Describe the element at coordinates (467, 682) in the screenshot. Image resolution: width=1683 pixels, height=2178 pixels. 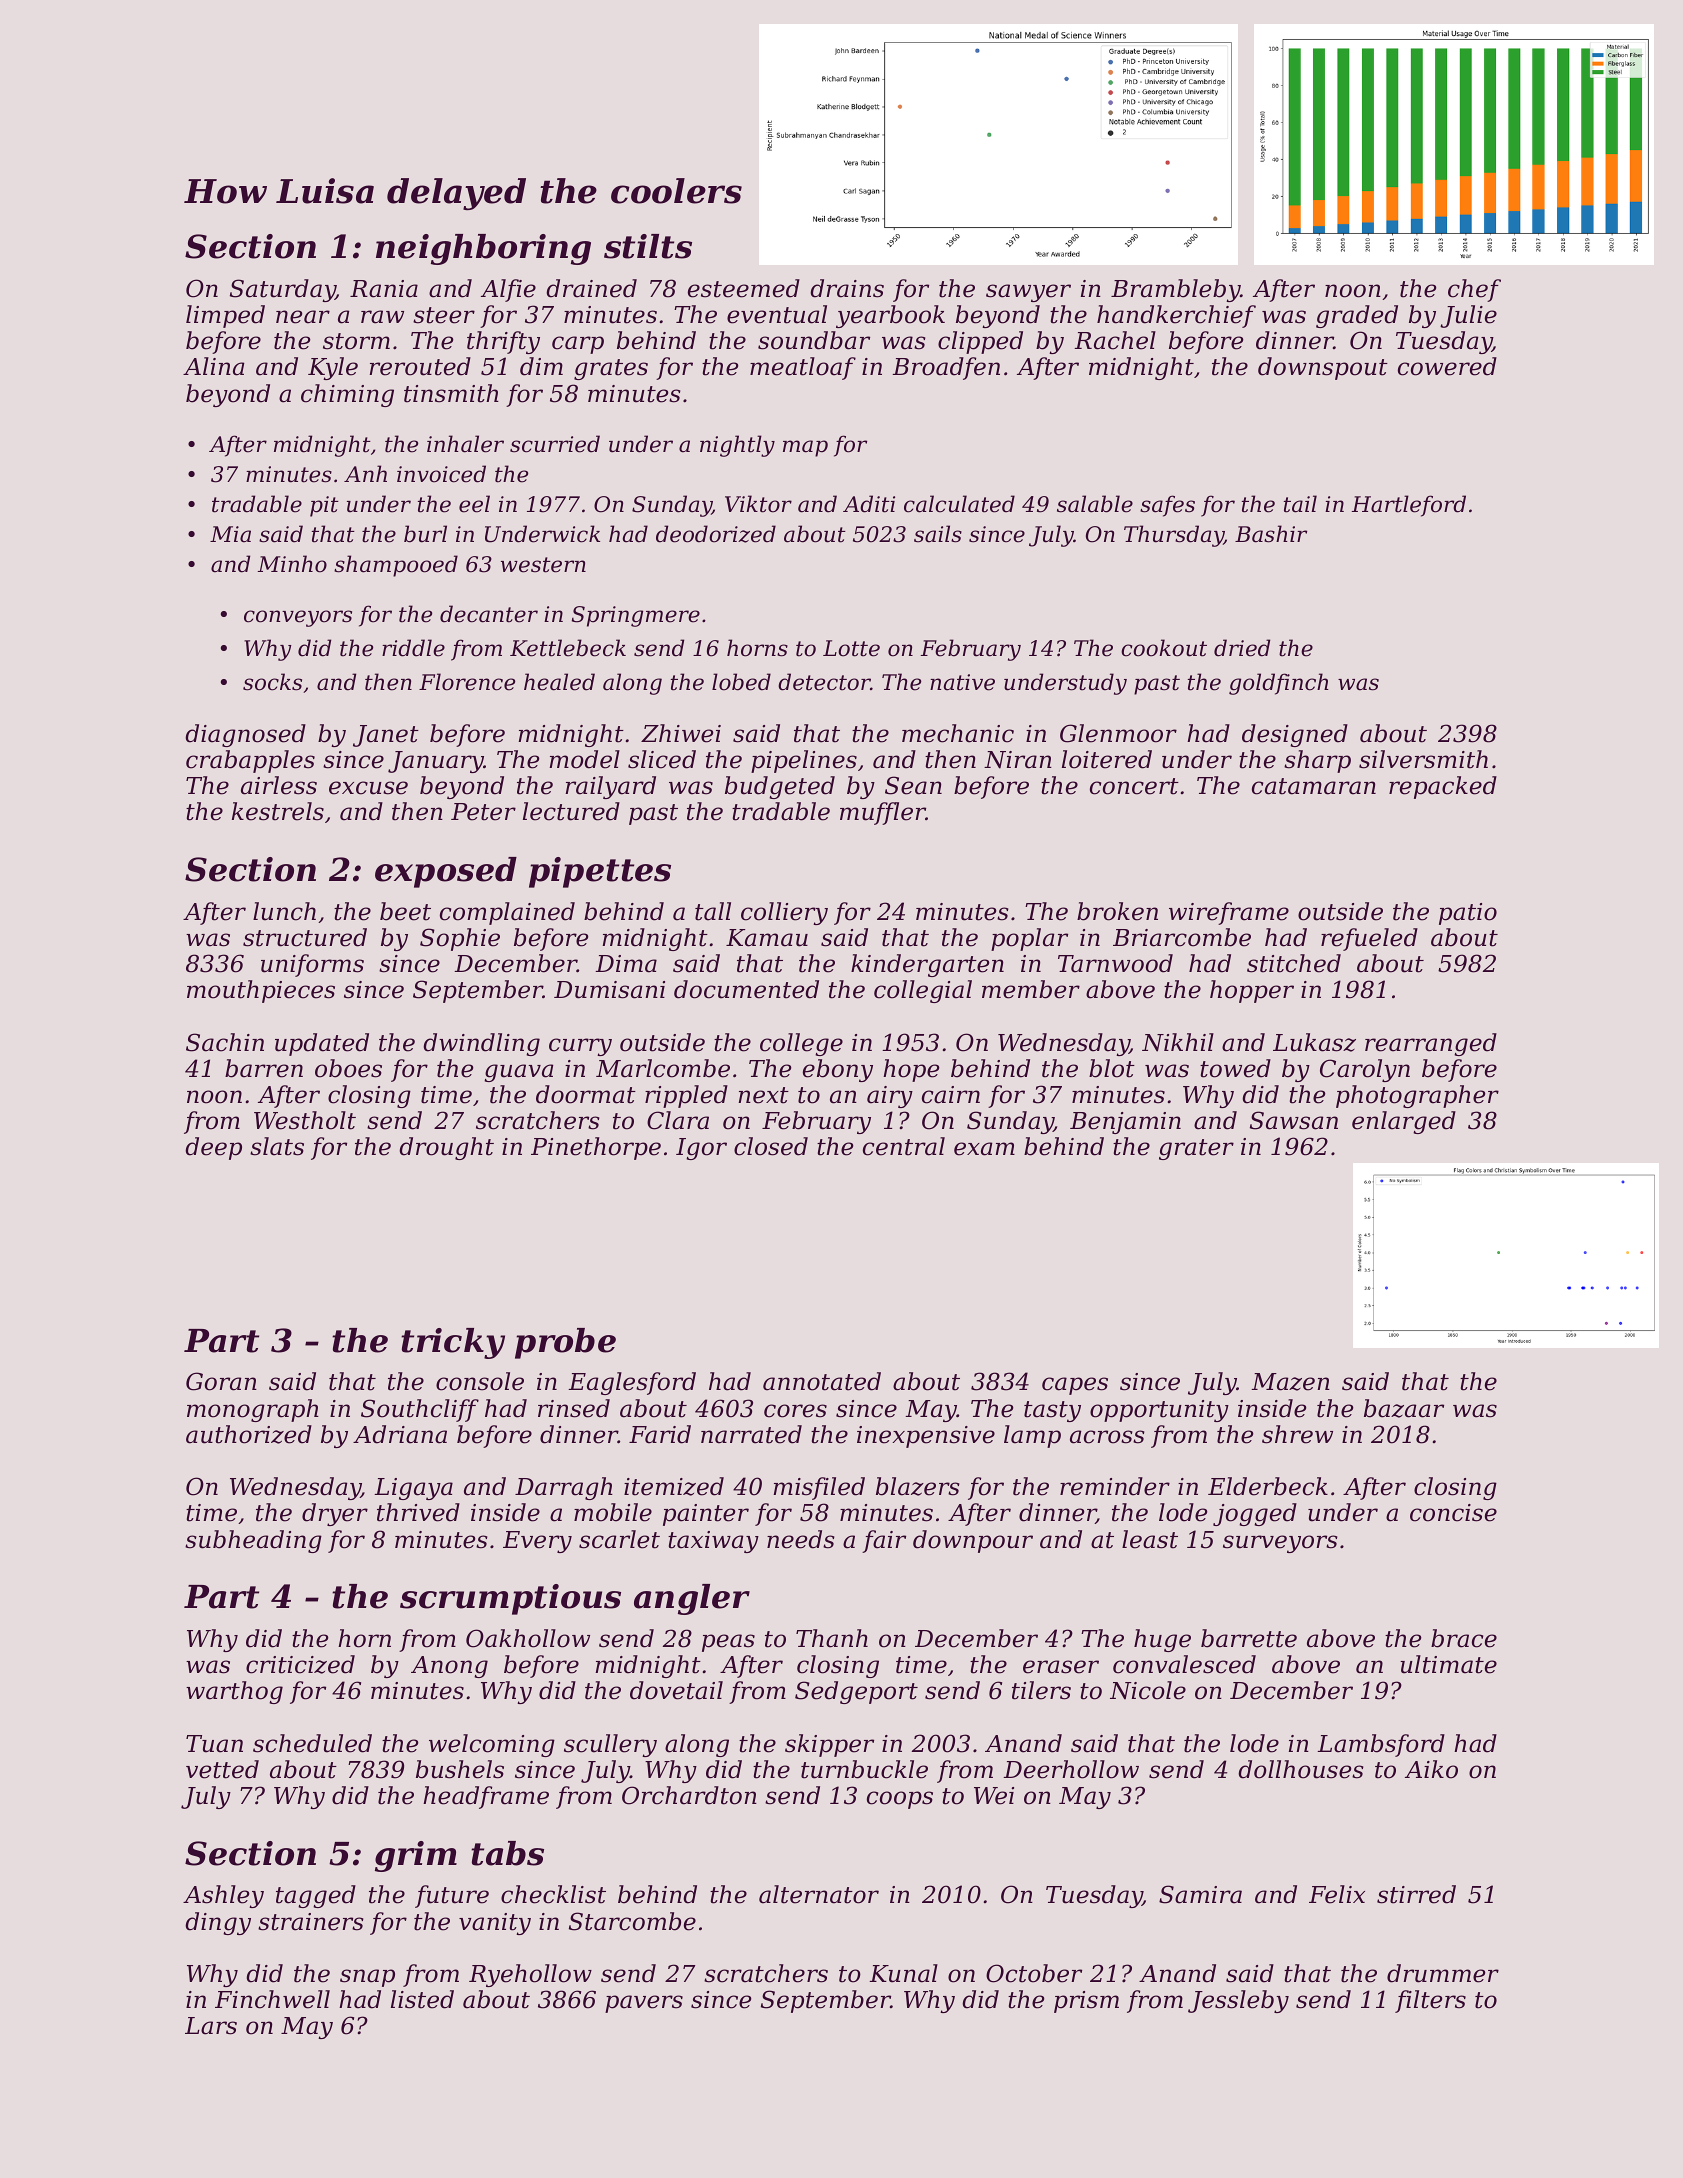
I see `Florence` at that location.
